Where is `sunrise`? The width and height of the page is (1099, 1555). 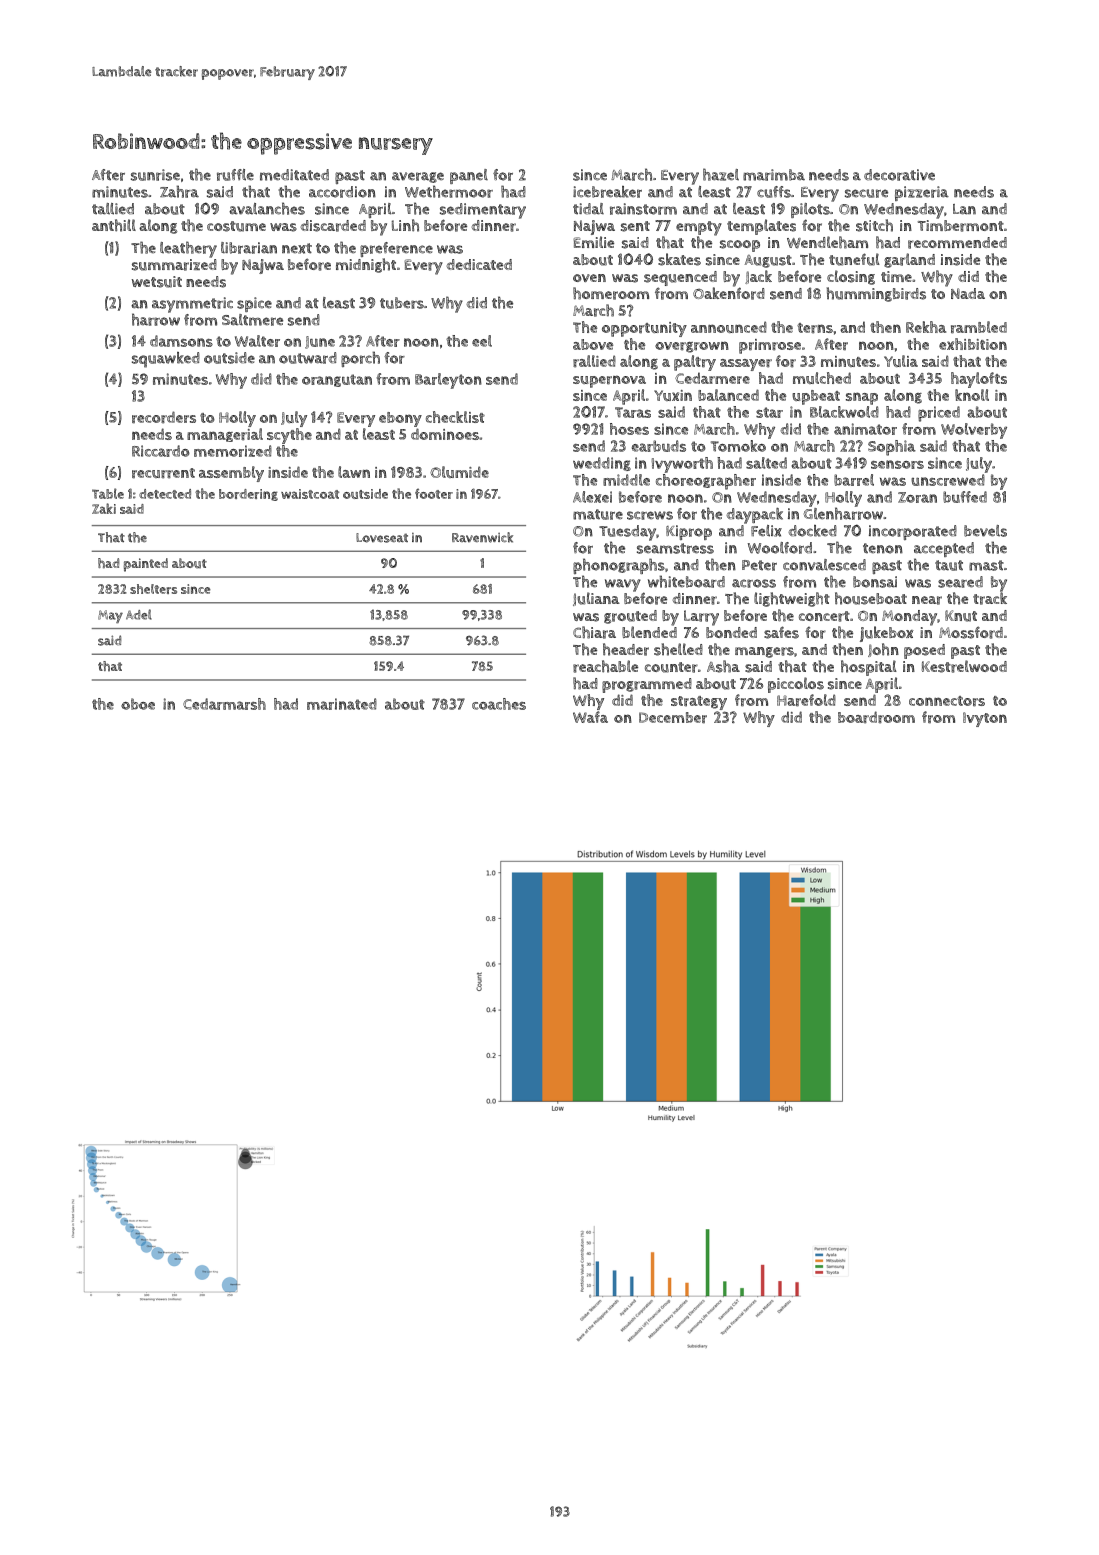 sunrise is located at coordinates (155, 175).
